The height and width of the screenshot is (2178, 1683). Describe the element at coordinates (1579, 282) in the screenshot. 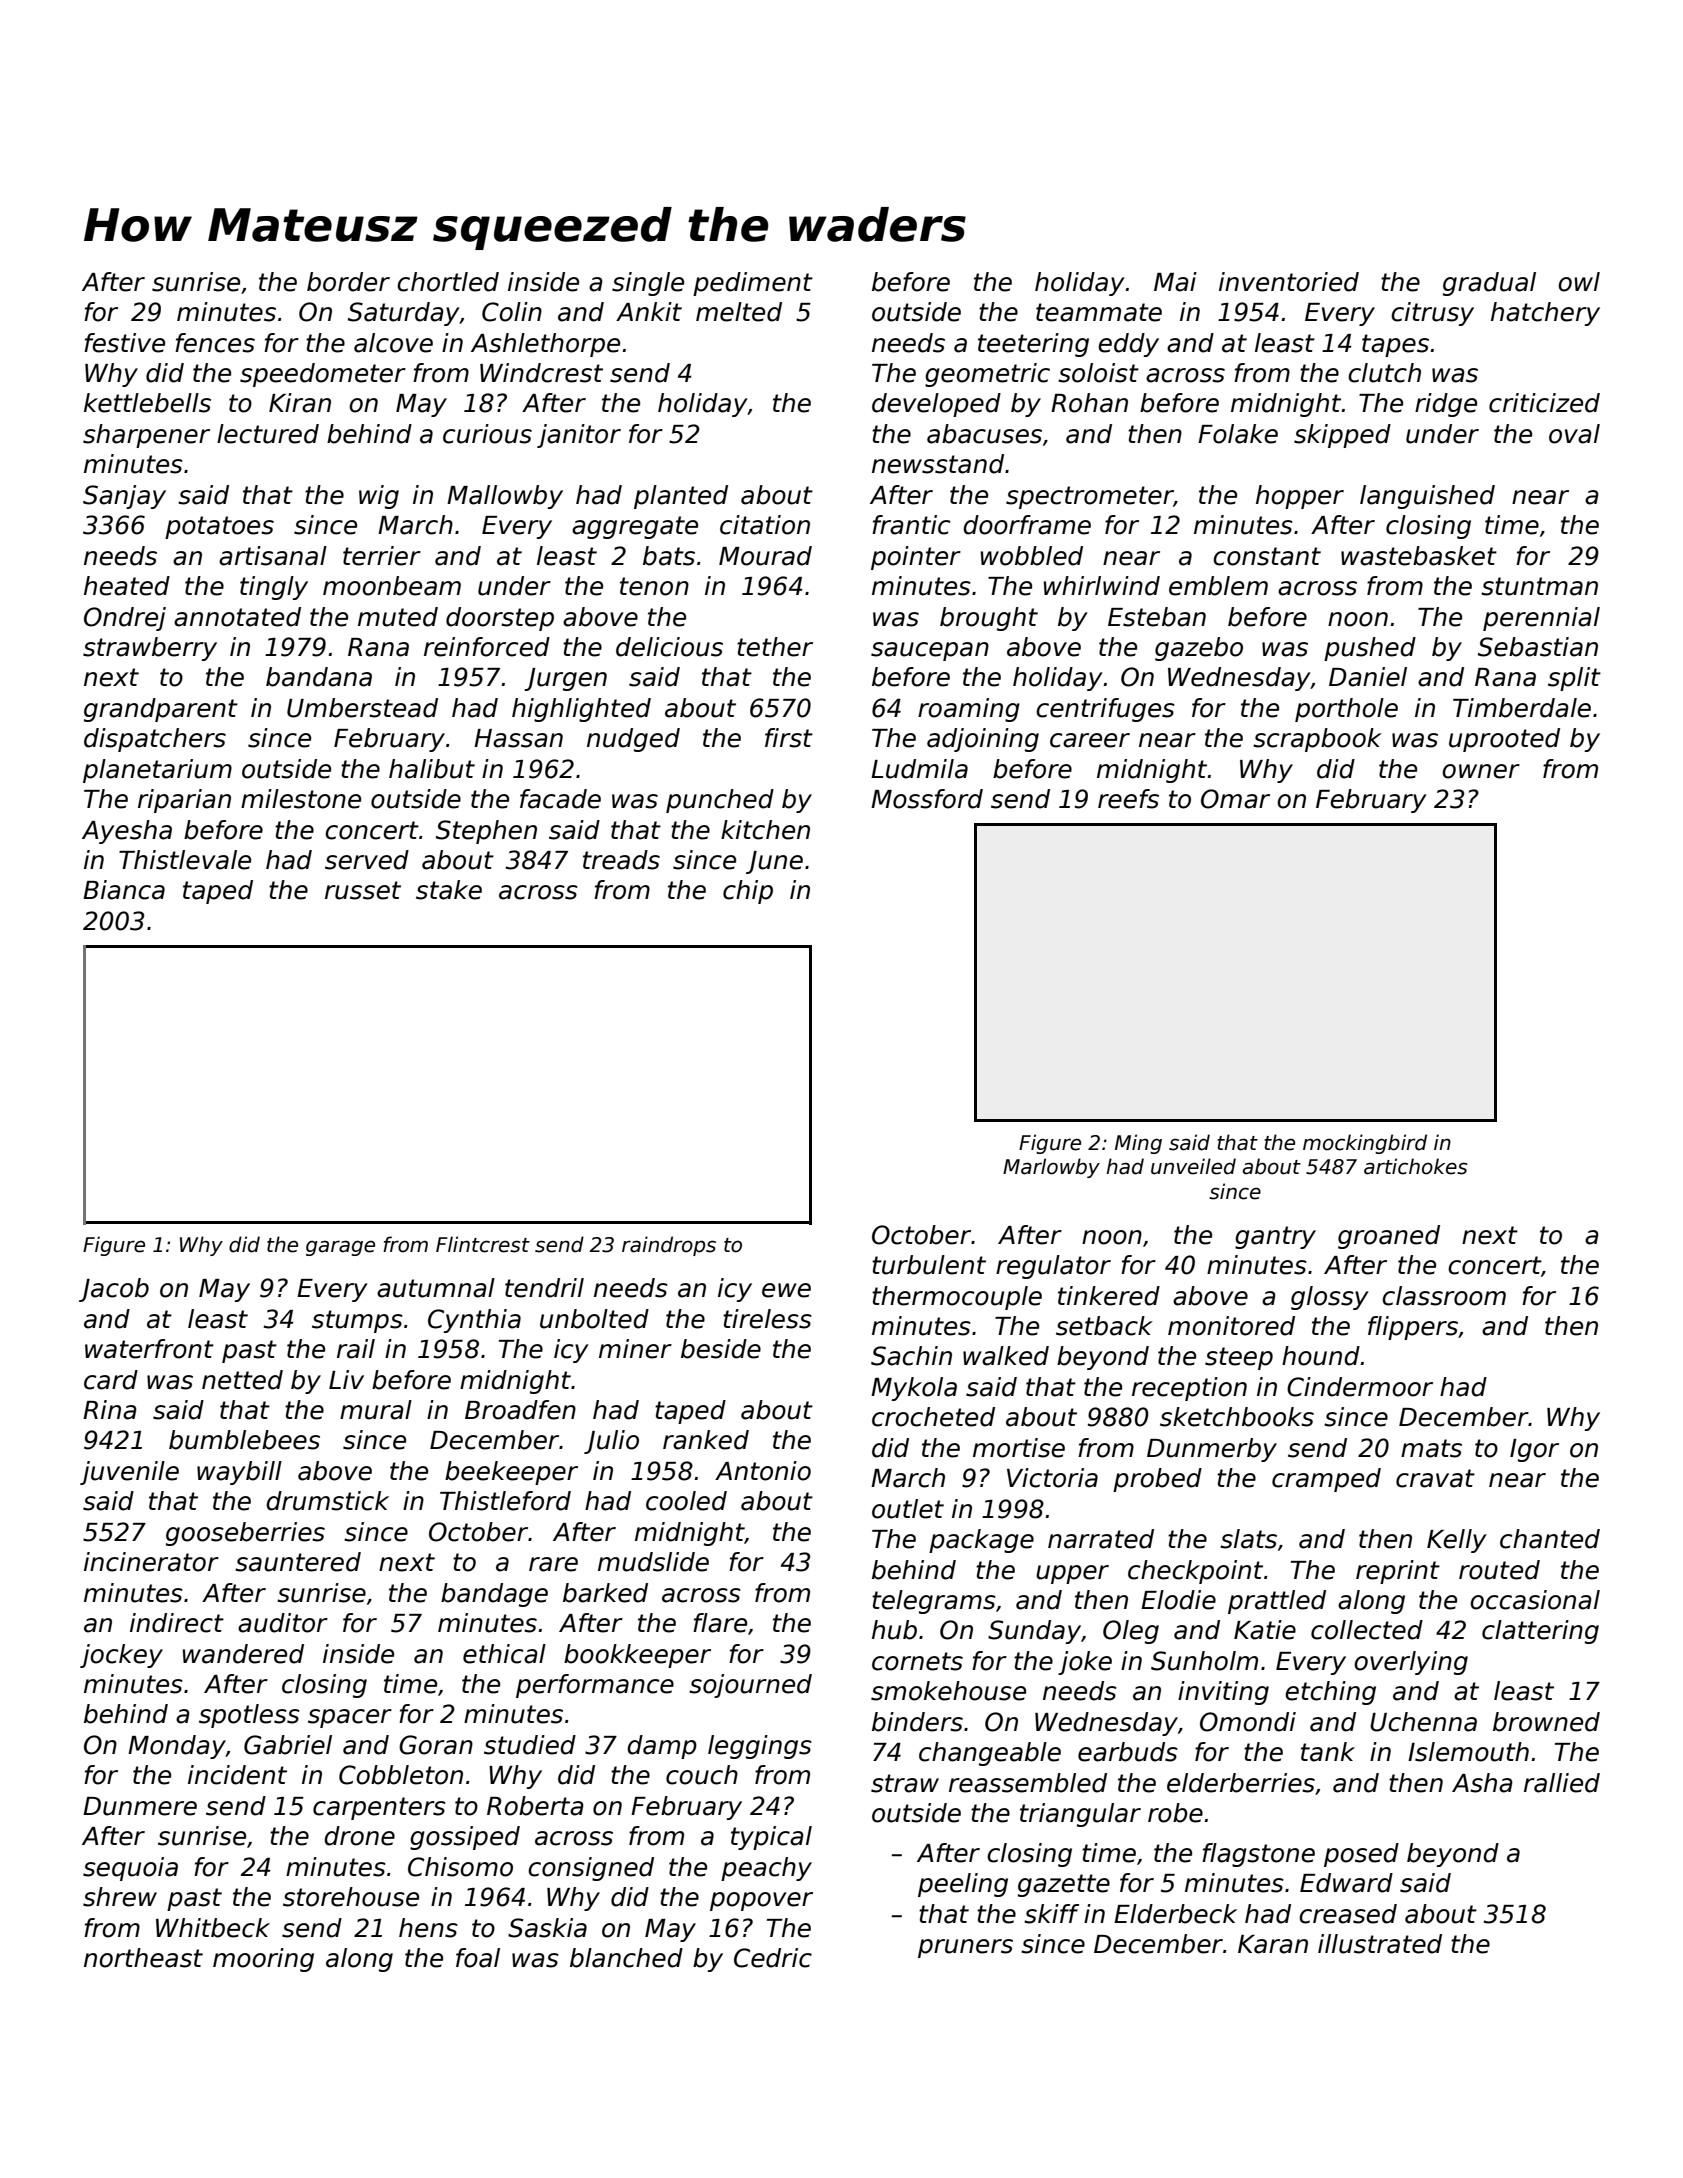

I see `owl` at that location.
